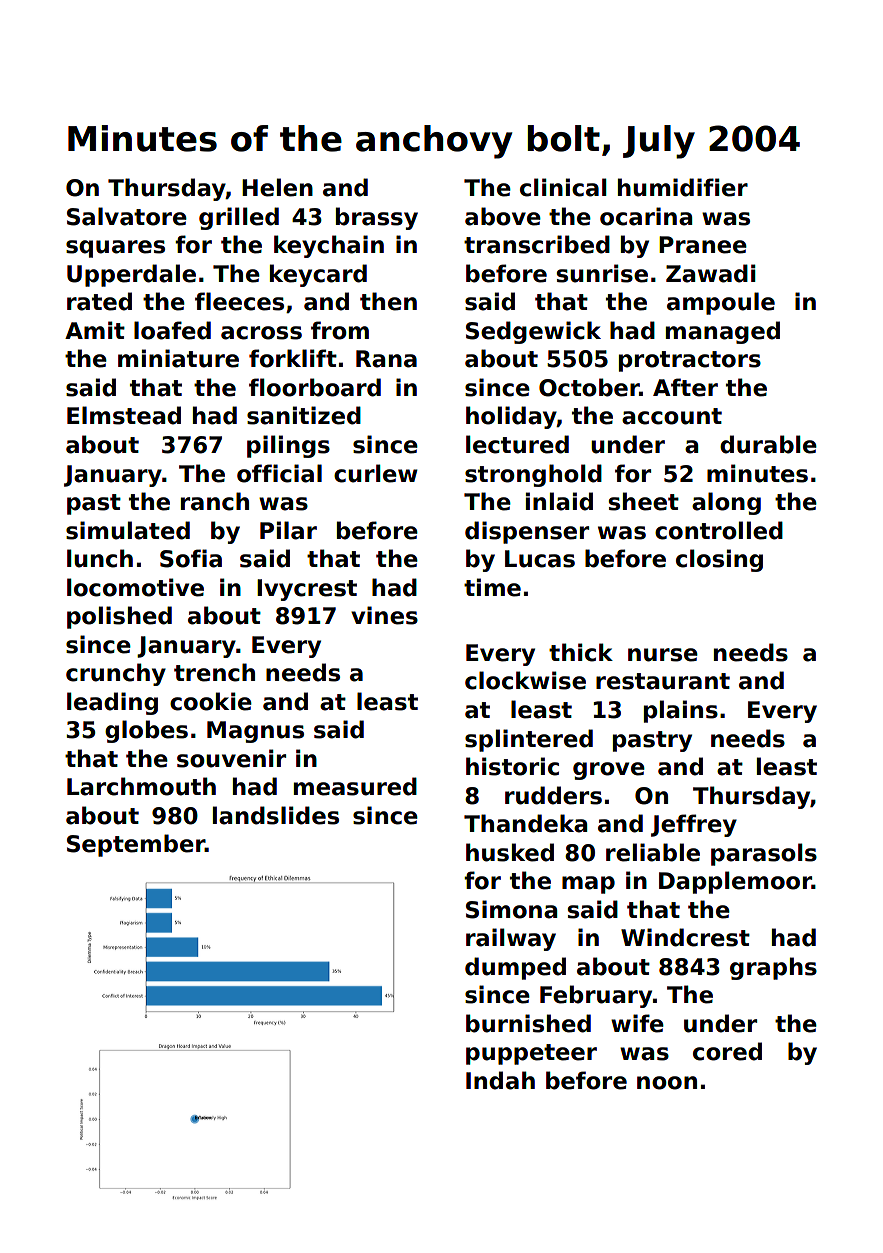 The height and width of the image is (1253, 883). Describe the element at coordinates (563, 187) in the image. I see `clinical` at that location.
